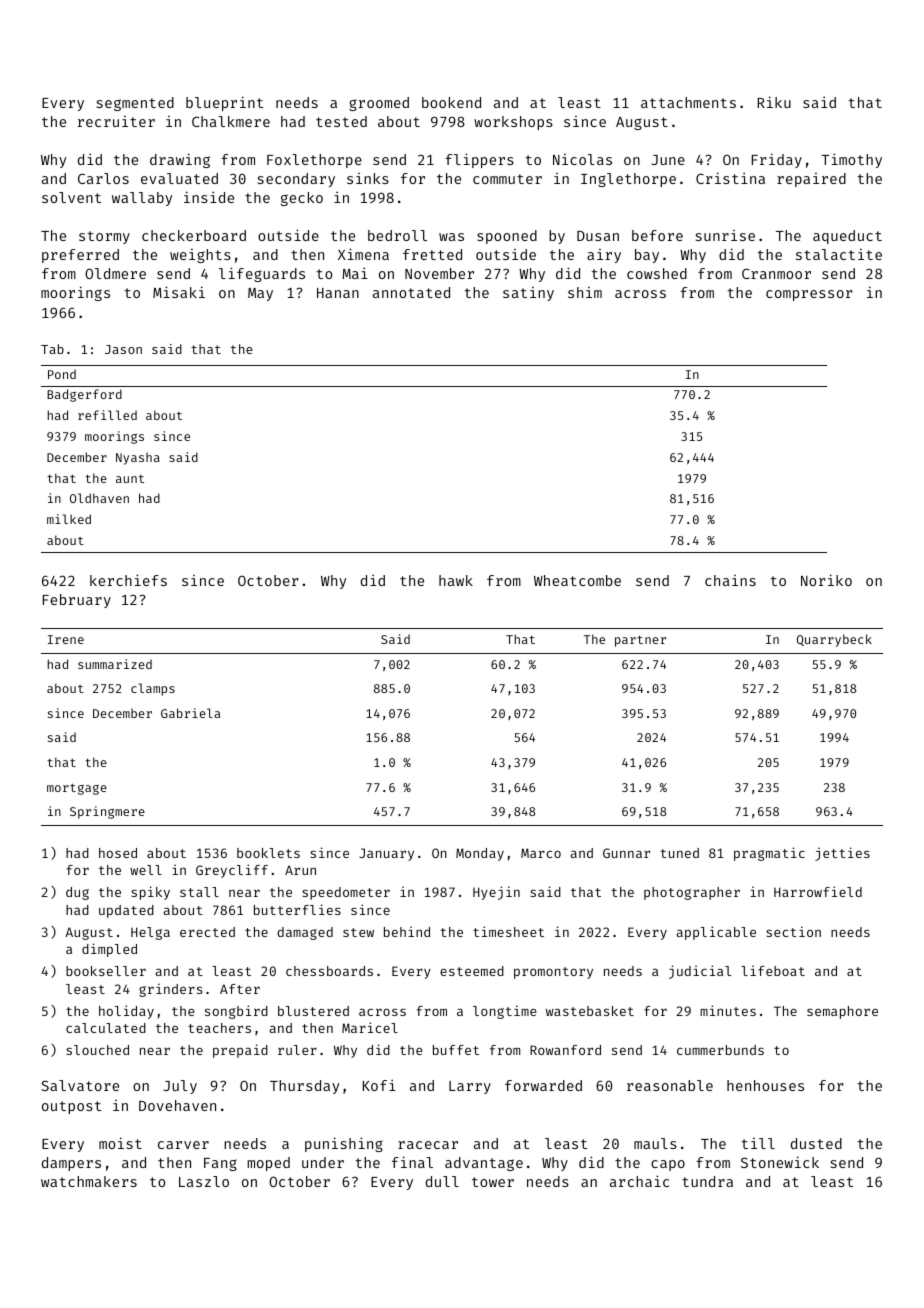 This screenshot has width=924, height=1308. What do you see at coordinates (69, 519) in the screenshot?
I see `milked` at bounding box center [69, 519].
